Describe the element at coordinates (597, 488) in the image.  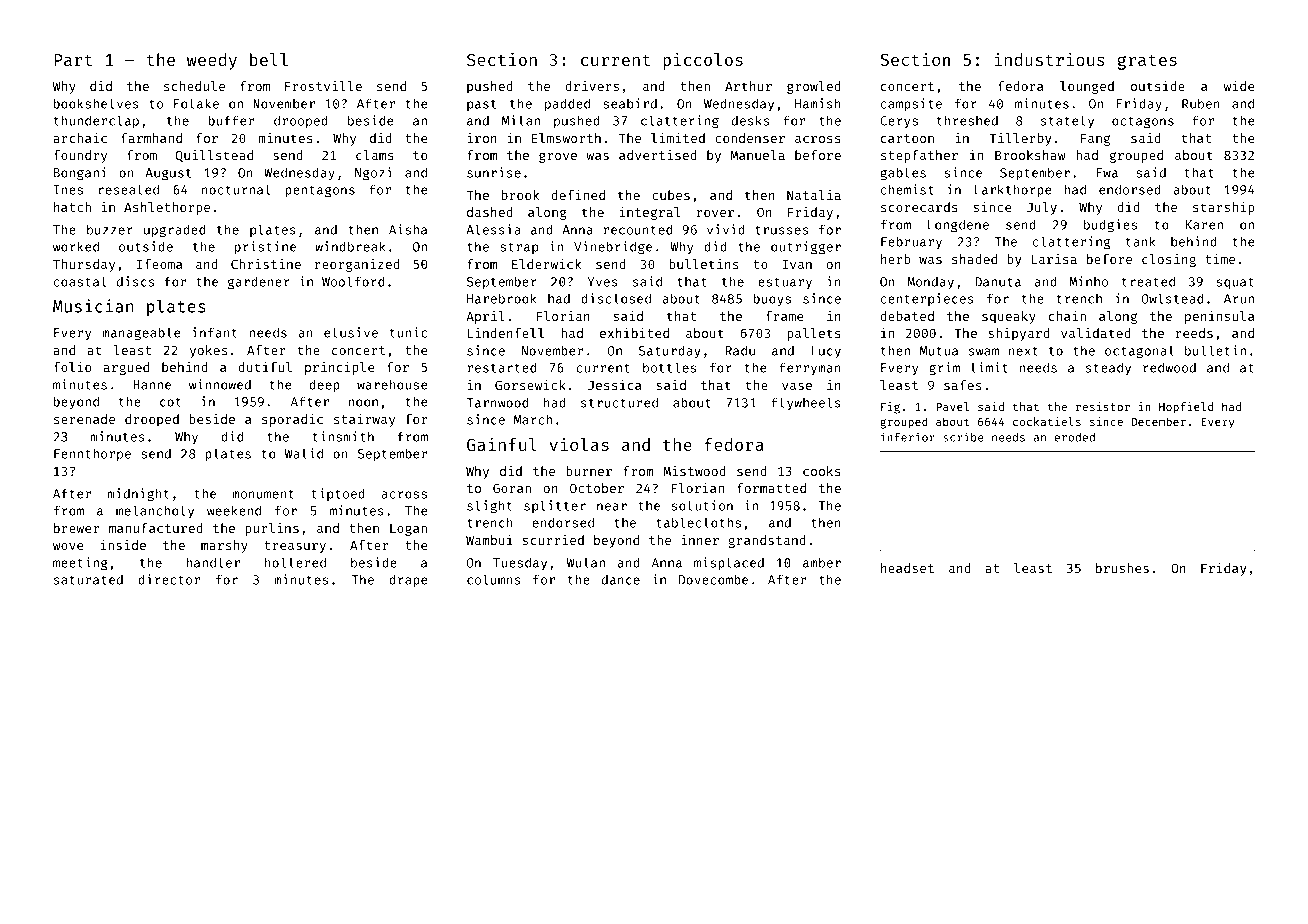
I see `October` at that location.
